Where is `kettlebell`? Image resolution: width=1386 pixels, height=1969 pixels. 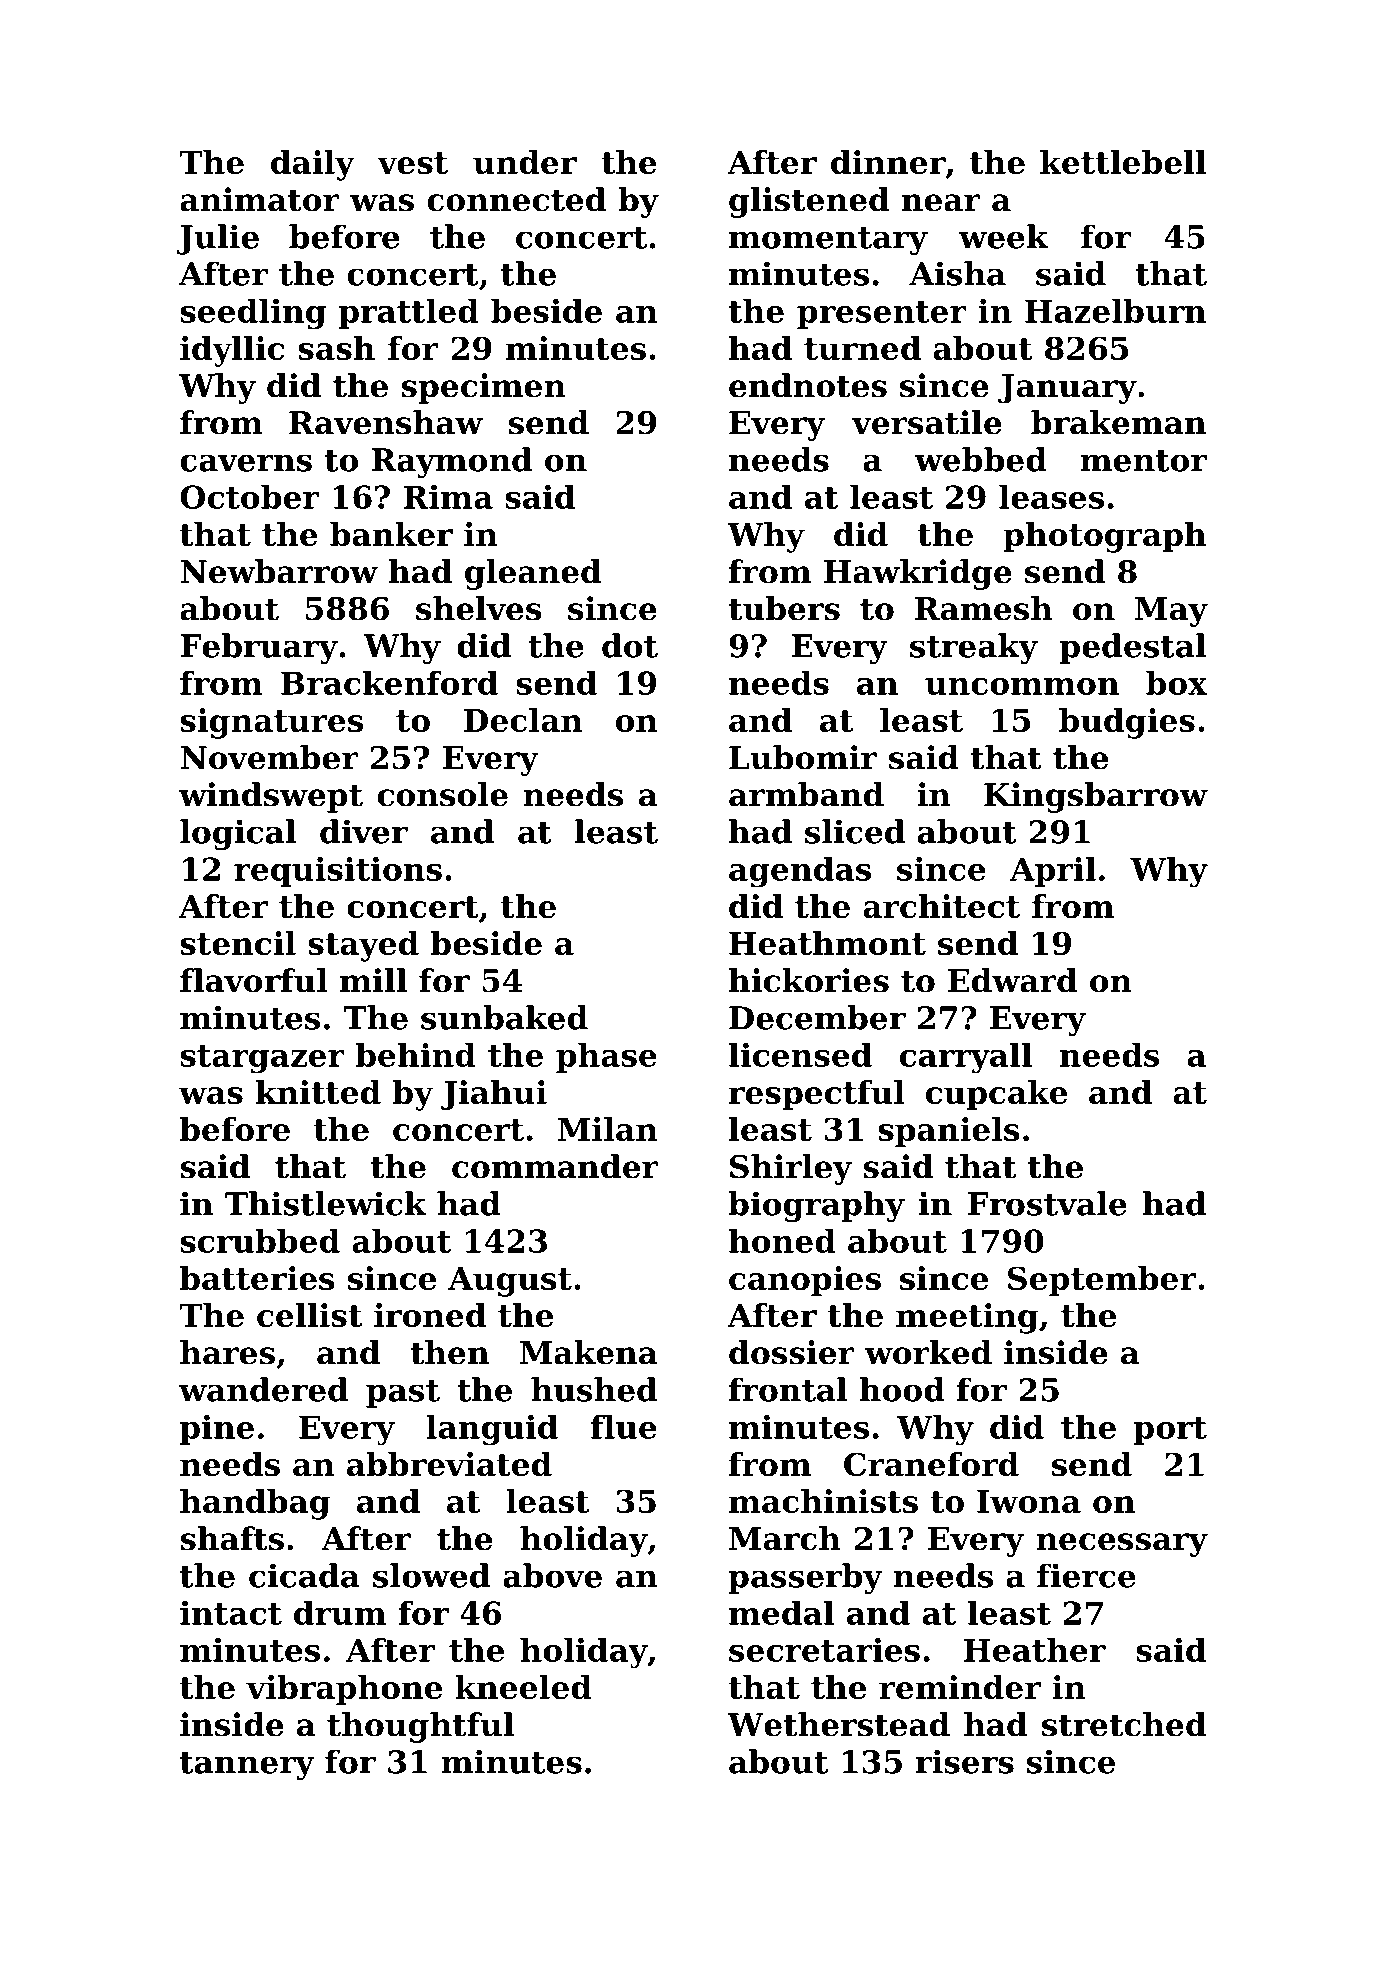 kettlebell is located at coordinates (1123, 162).
